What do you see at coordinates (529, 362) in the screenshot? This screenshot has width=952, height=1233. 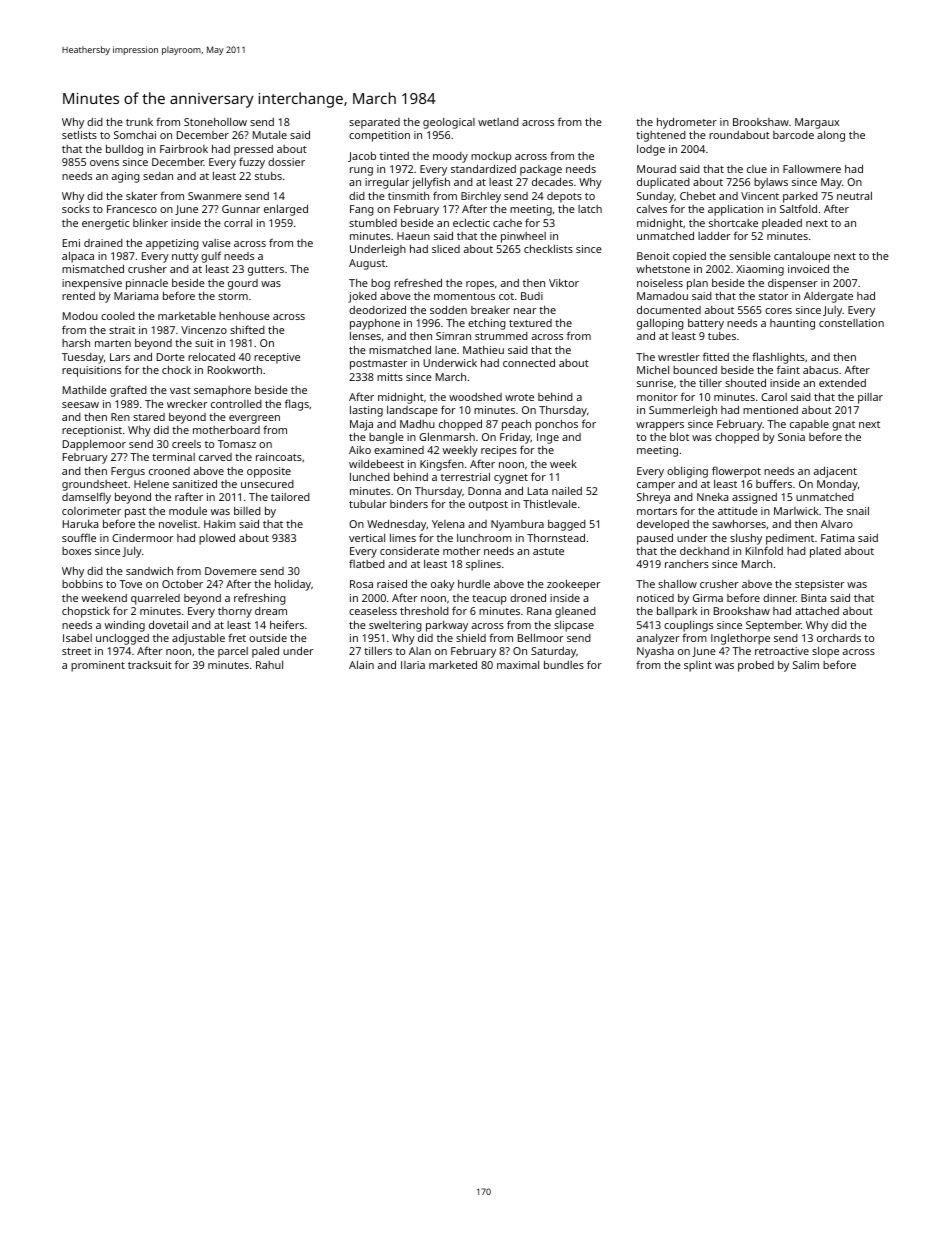 I see `connected` at bounding box center [529, 362].
